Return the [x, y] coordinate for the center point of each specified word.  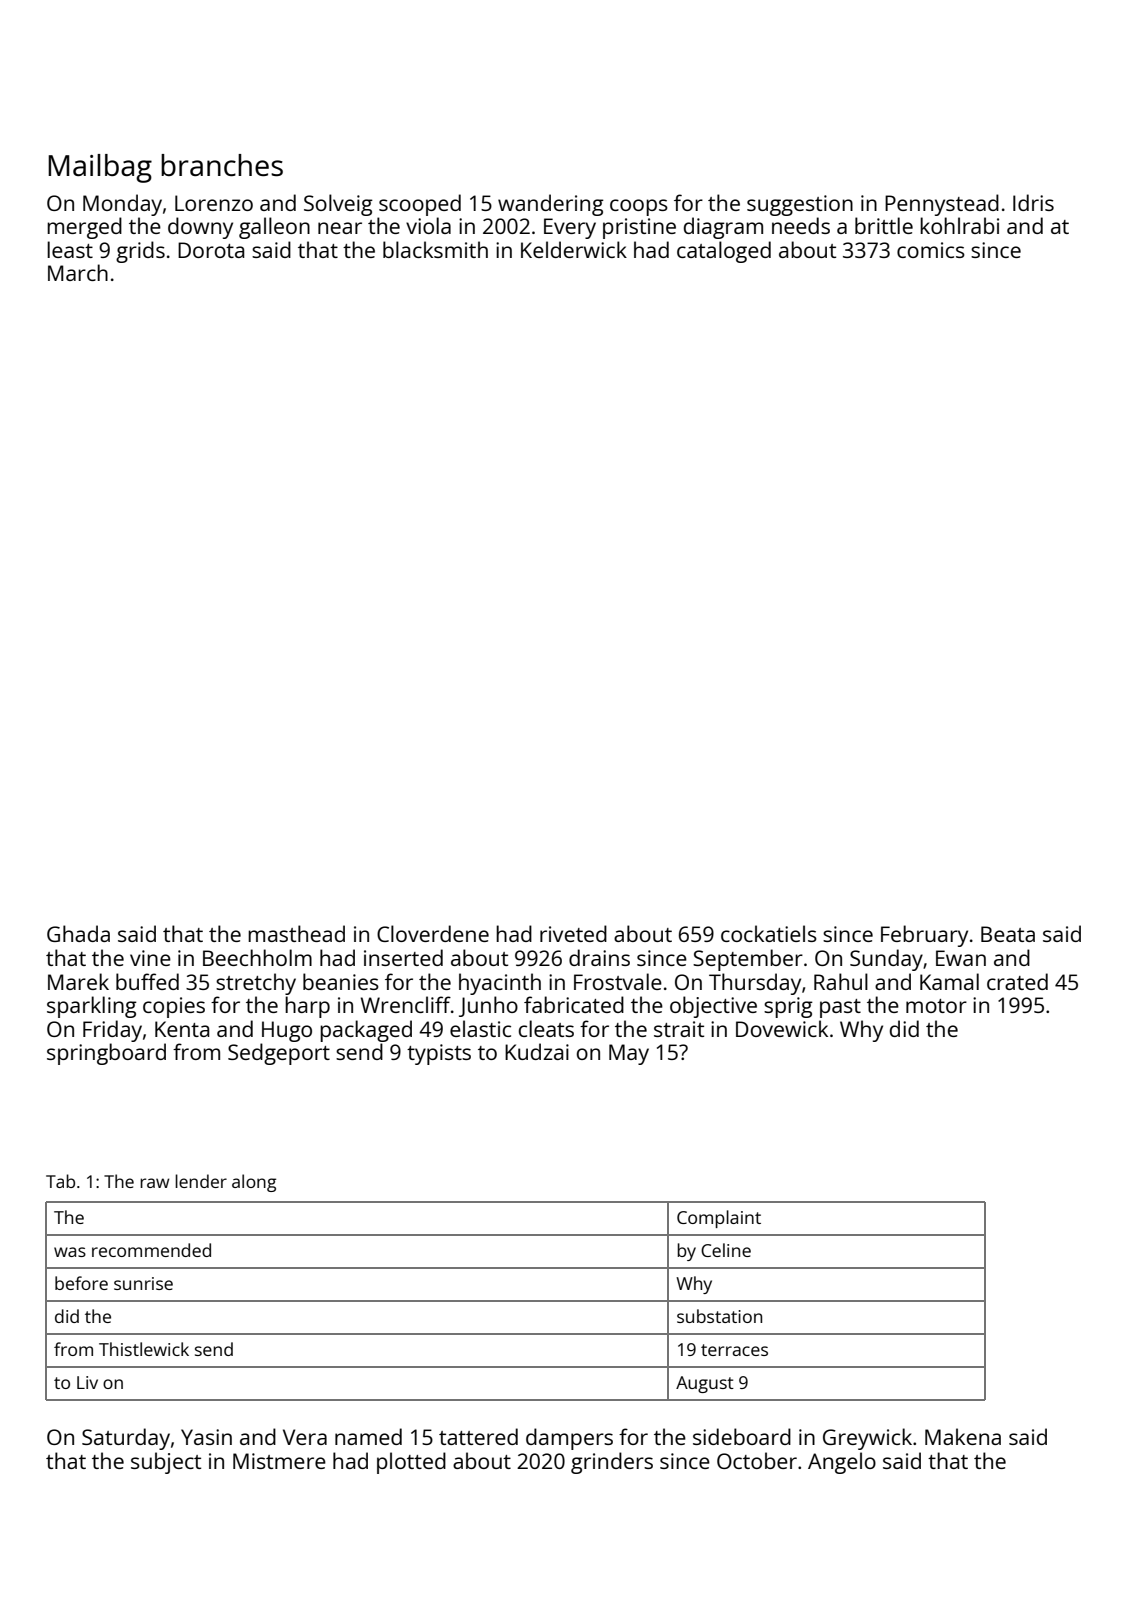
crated [1017, 981]
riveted [573, 933]
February [924, 936]
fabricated [574, 1004]
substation [719, 1316]
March [78, 272]
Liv [87, 1382]
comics [931, 250]
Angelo [842, 1463]
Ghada [78, 933]
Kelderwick [574, 249]
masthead [296, 933]
